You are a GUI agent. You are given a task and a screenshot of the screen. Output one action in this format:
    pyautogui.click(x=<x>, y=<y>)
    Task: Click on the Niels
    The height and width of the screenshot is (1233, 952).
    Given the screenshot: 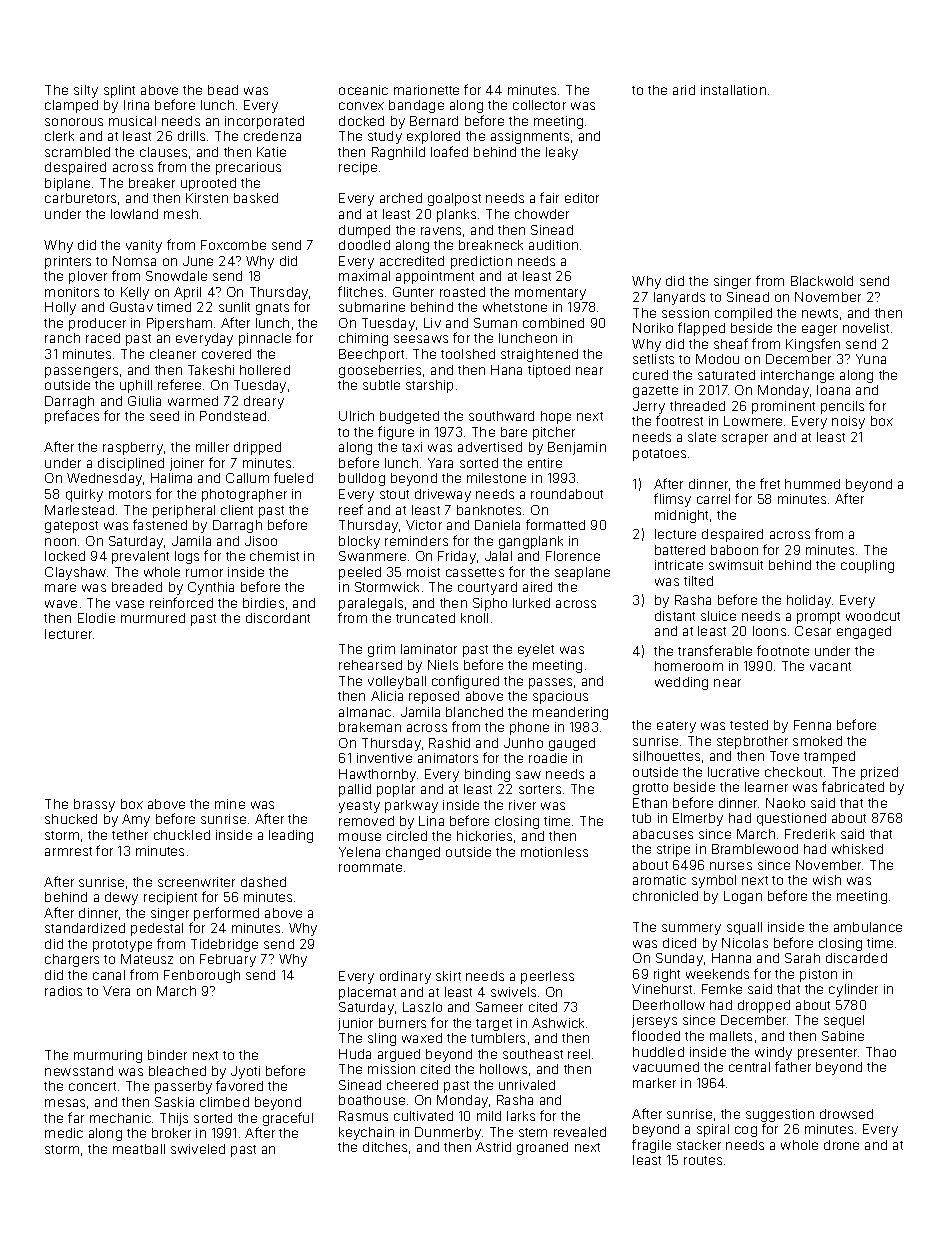 What is the action you would take?
    pyautogui.click(x=443, y=665)
